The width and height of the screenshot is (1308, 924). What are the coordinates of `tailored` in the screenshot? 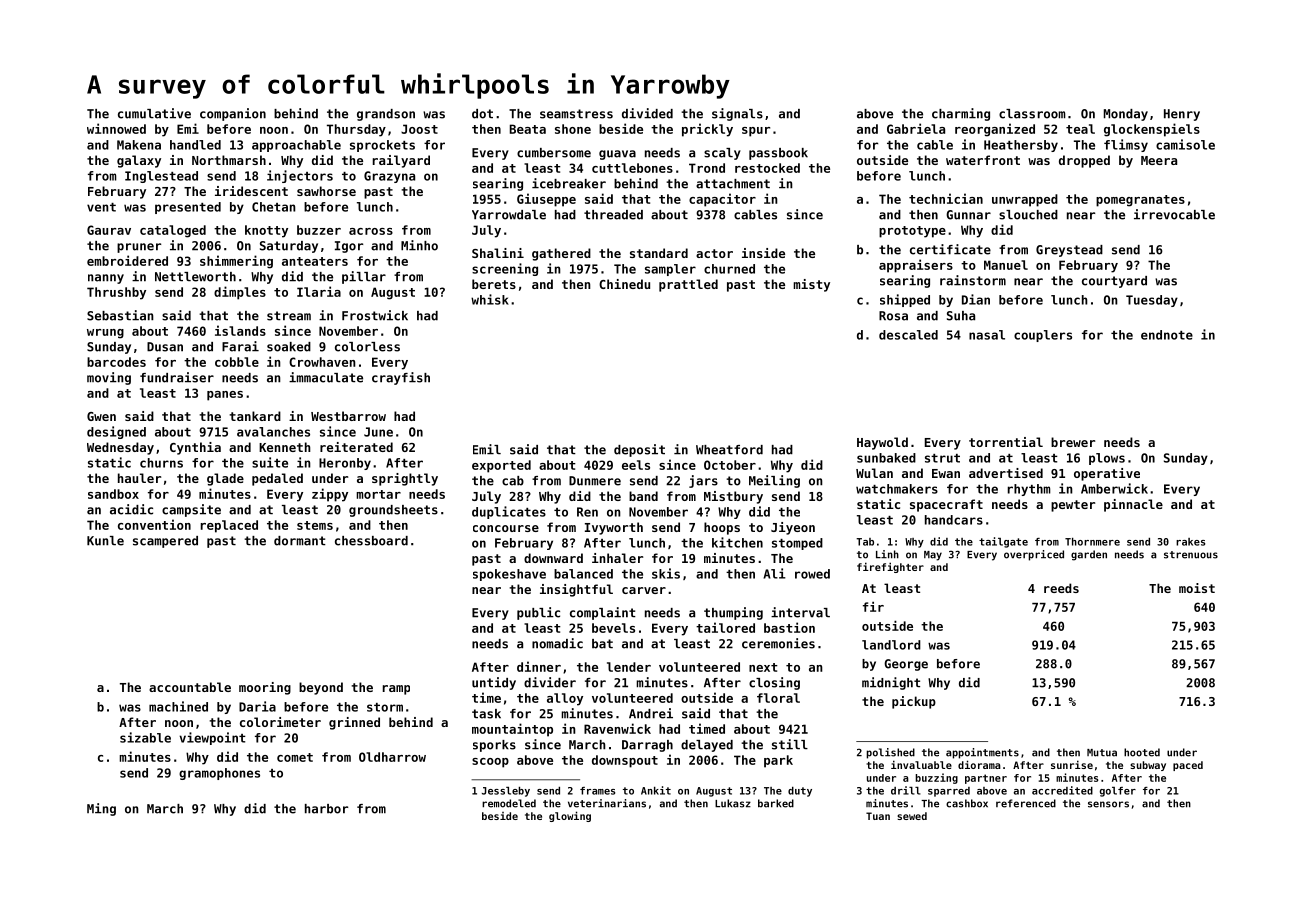 It's located at (725, 627).
